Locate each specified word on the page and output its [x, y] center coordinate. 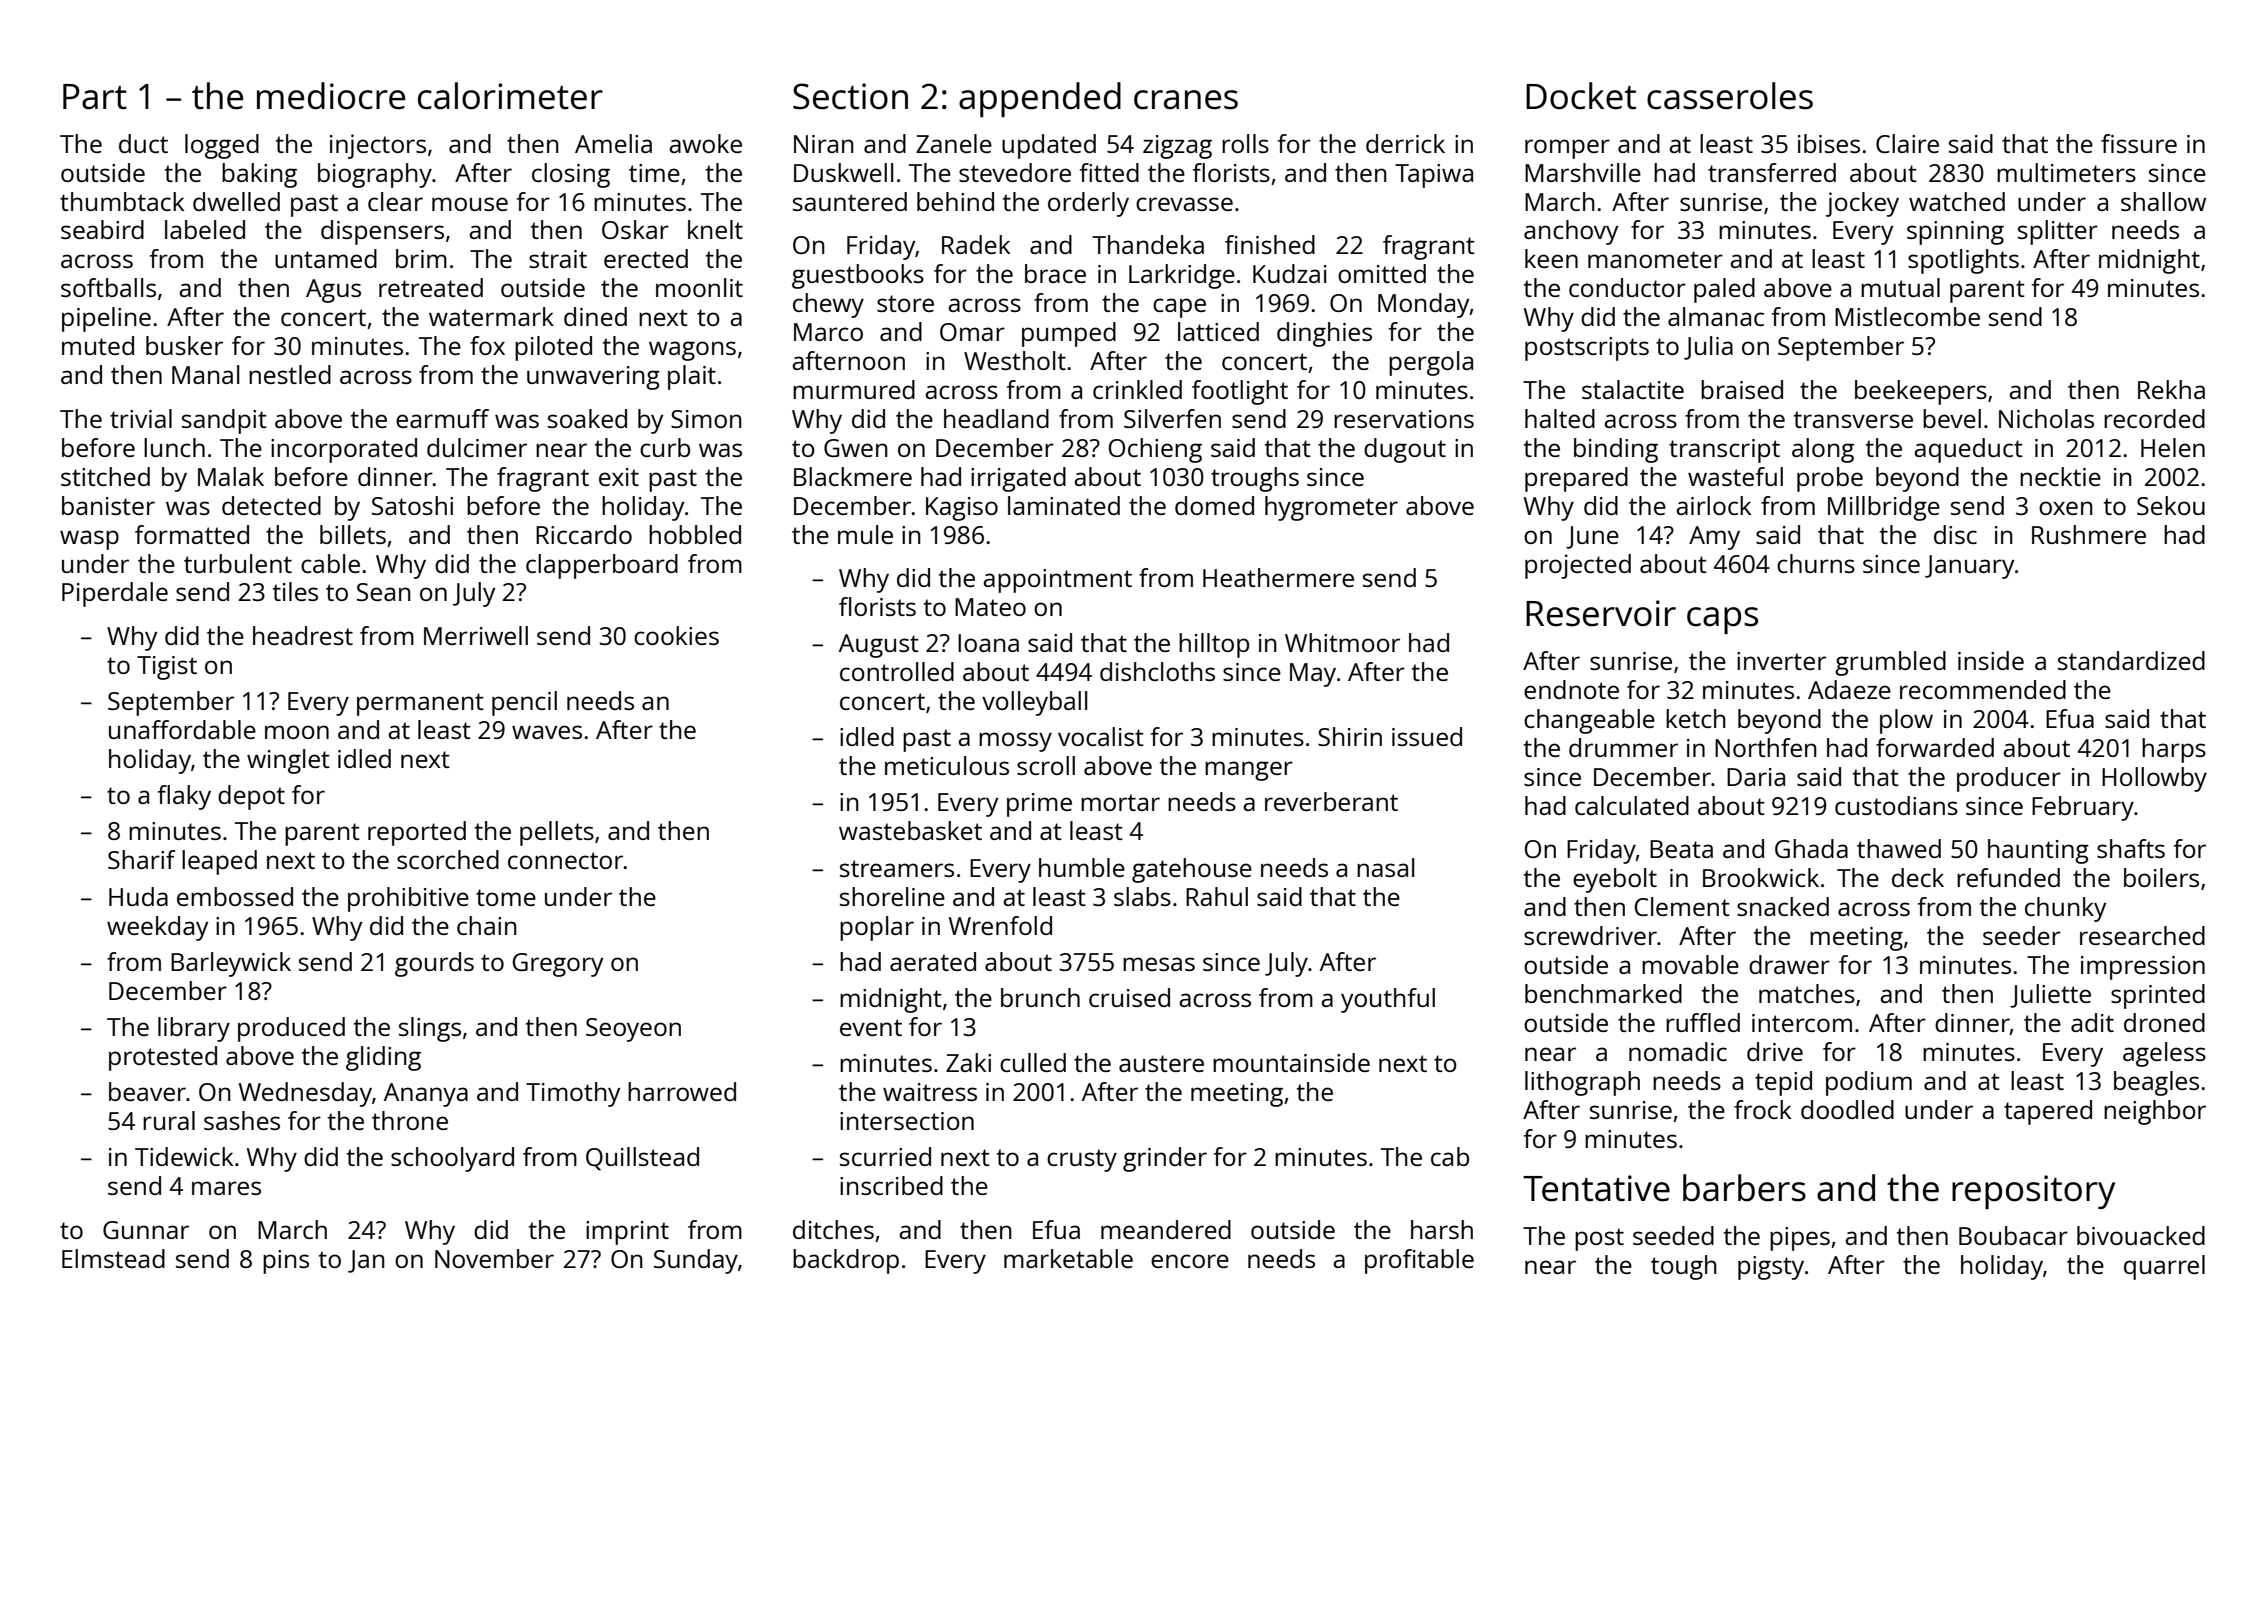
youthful [1388, 1000]
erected [646, 258]
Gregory [558, 965]
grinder [1165, 1159]
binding [1616, 450]
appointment [1057, 581]
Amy [1714, 538]
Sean [384, 592]
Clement [1682, 906]
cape [1179, 308]
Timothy [573, 1094]
